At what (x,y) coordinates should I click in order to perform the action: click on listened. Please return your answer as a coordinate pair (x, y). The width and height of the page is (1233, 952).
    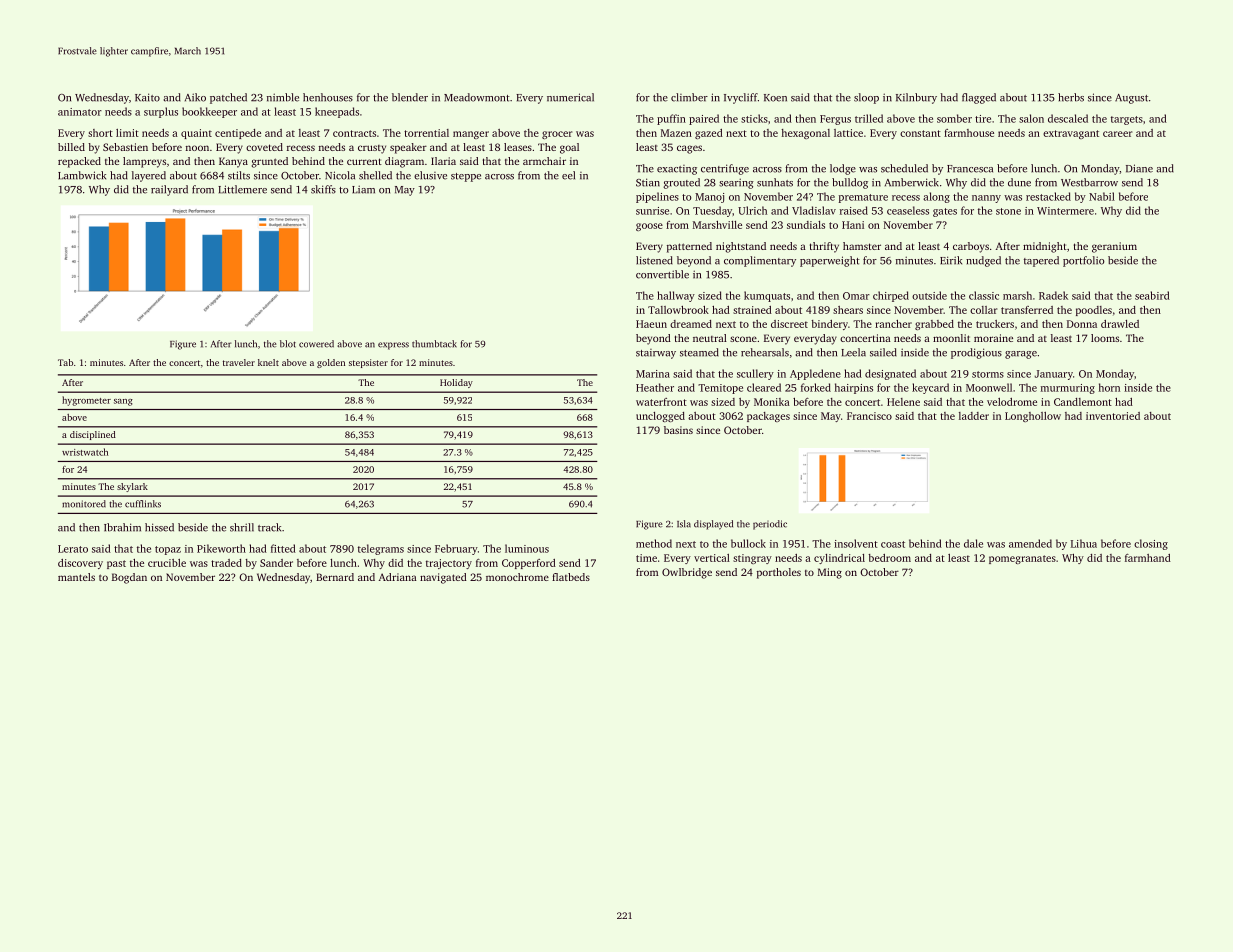
    Looking at the image, I should click on (654, 260).
